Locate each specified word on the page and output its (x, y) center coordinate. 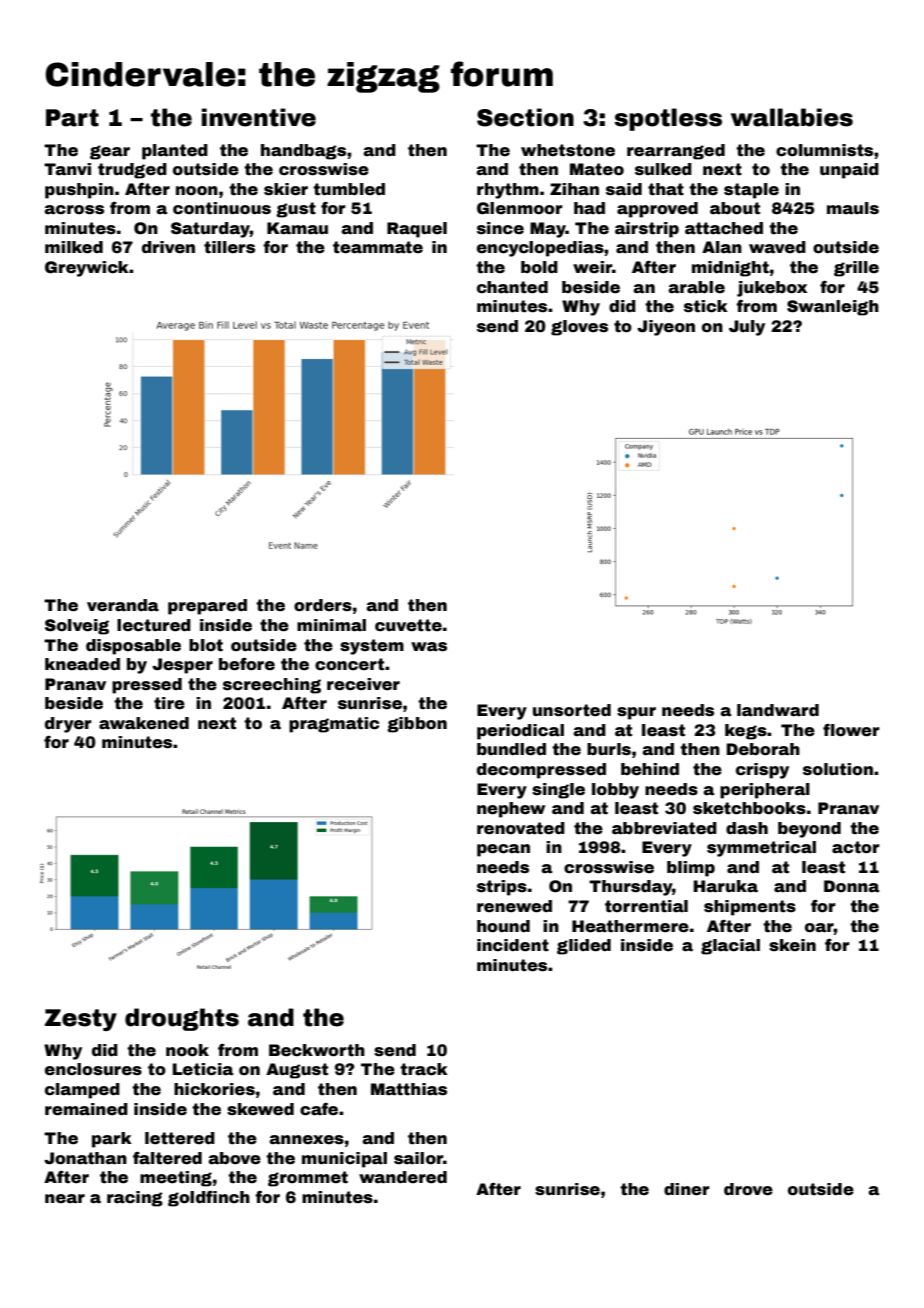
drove (748, 1189)
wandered (403, 1177)
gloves (579, 328)
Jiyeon (666, 328)
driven (168, 247)
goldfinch (209, 1199)
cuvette (408, 625)
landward (778, 710)
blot (206, 645)
